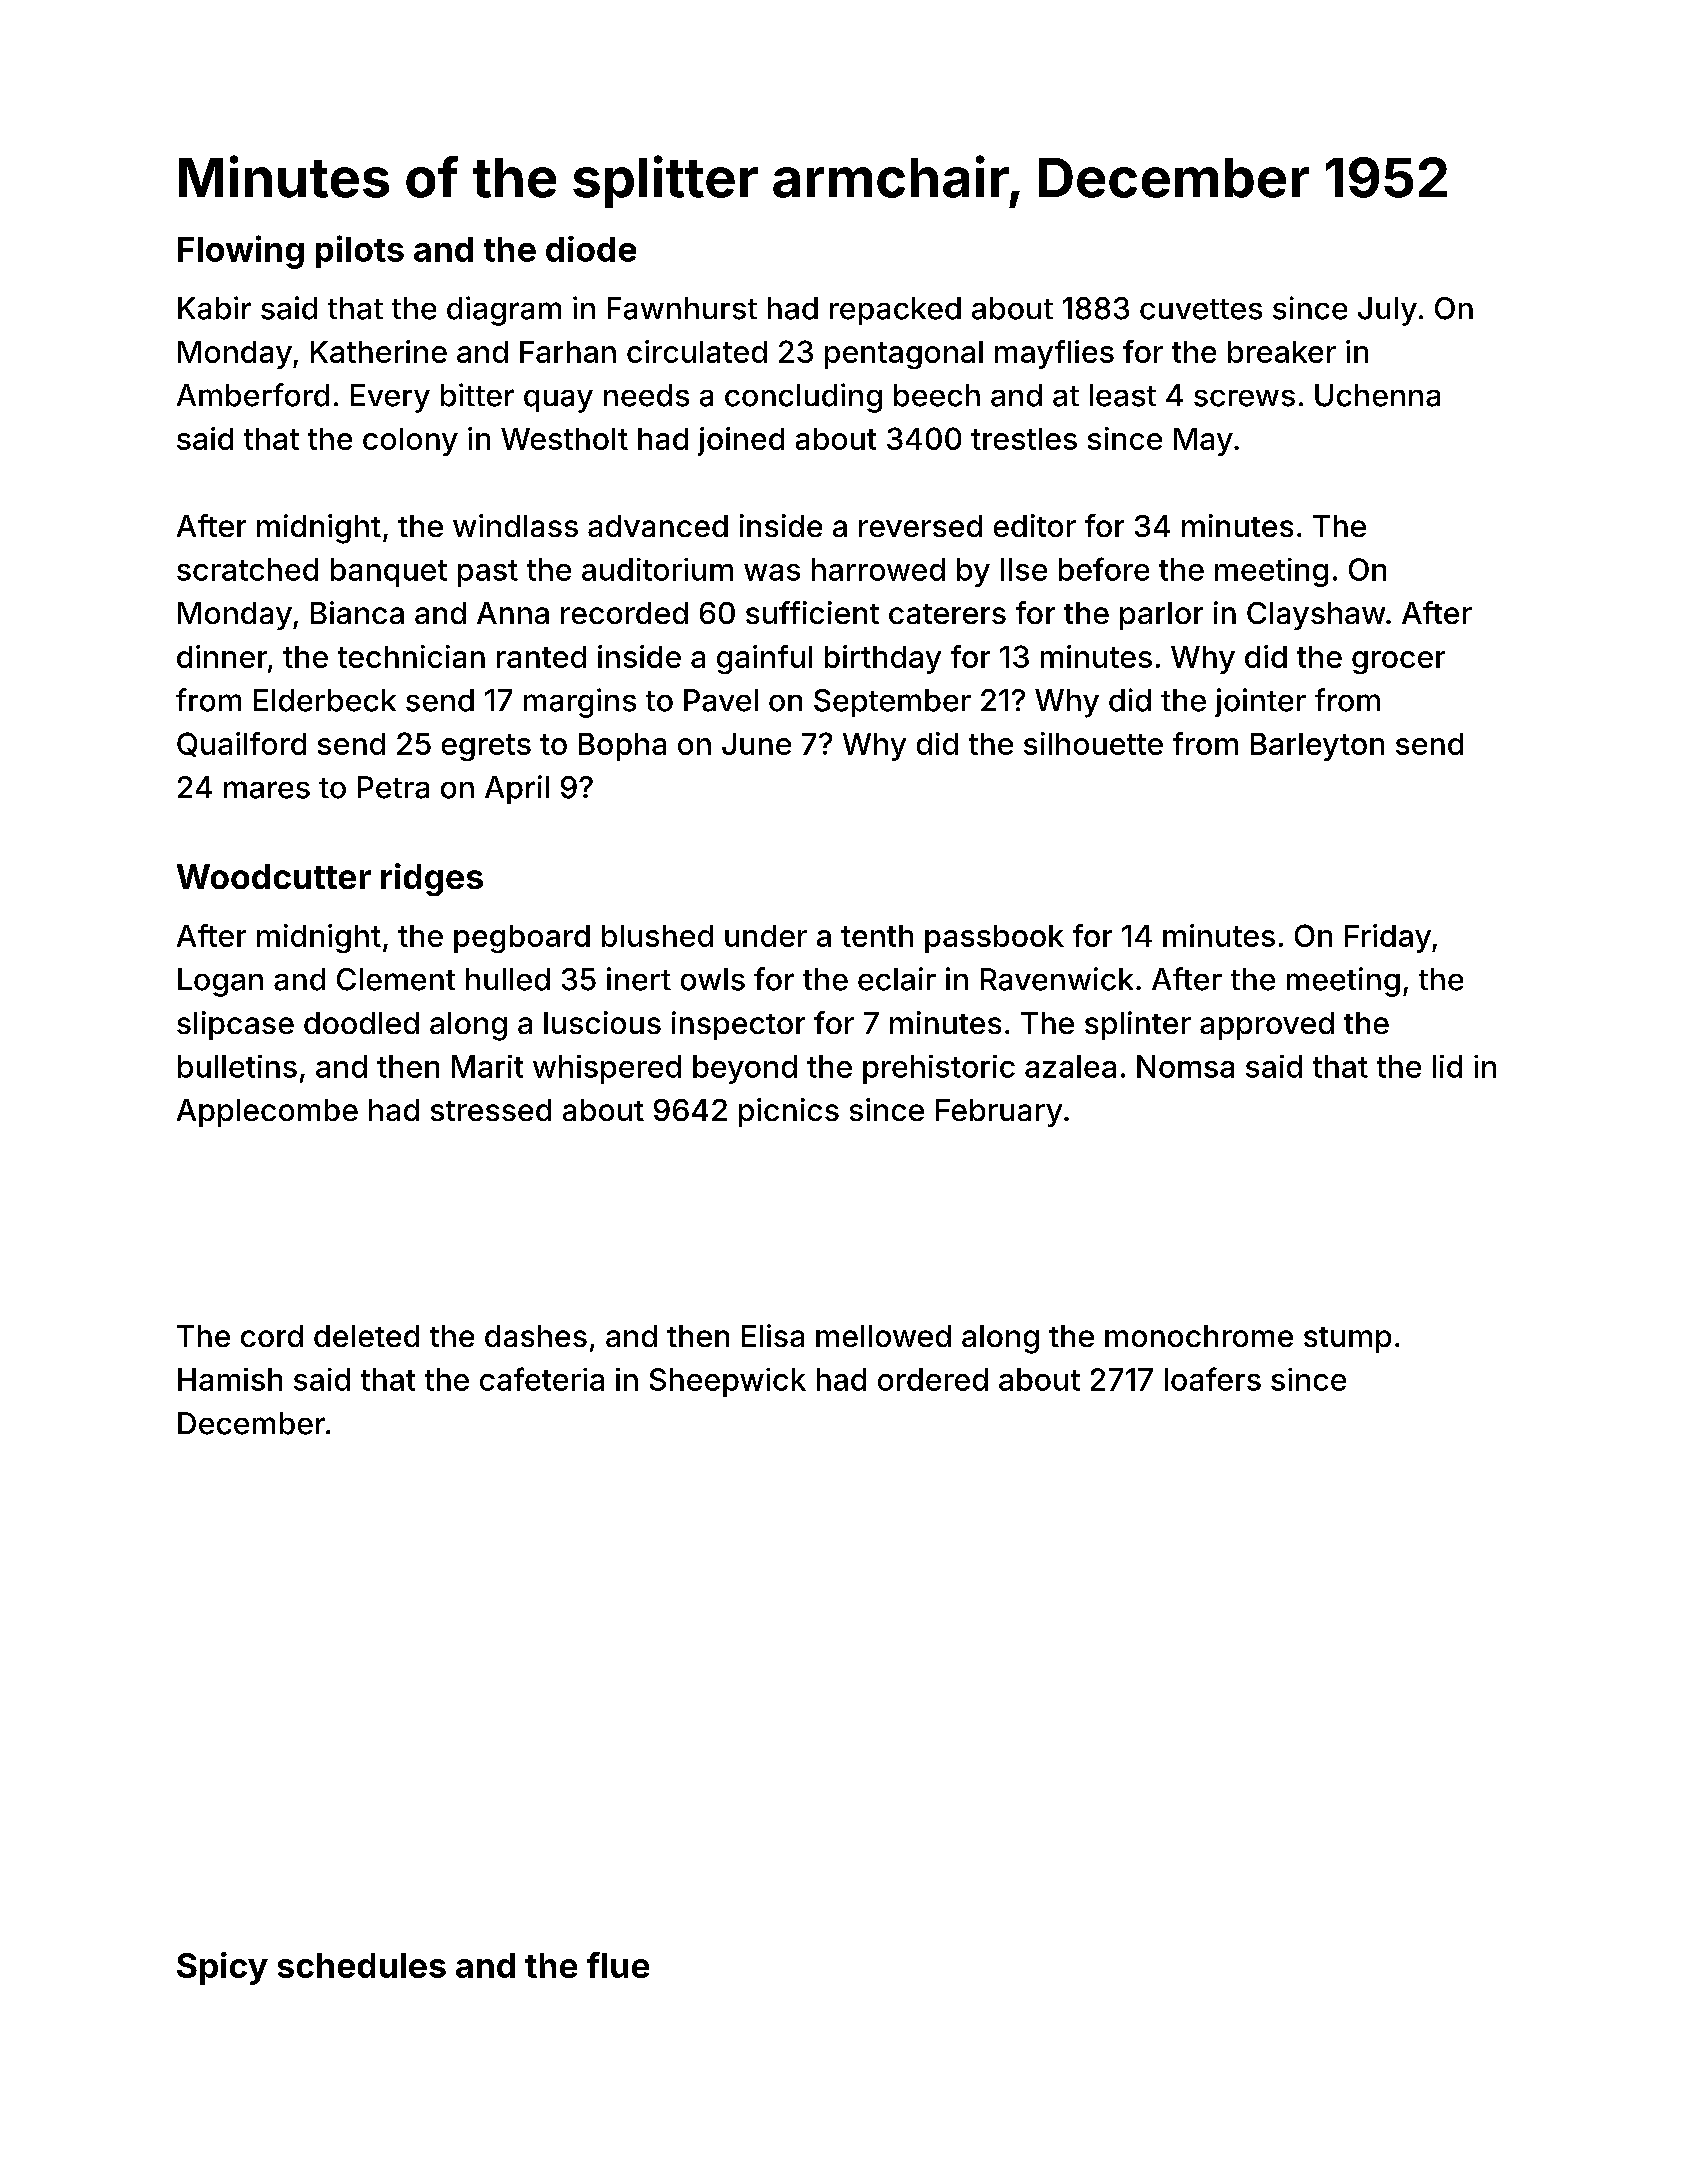  I want to click on Clement, so click(396, 979).
